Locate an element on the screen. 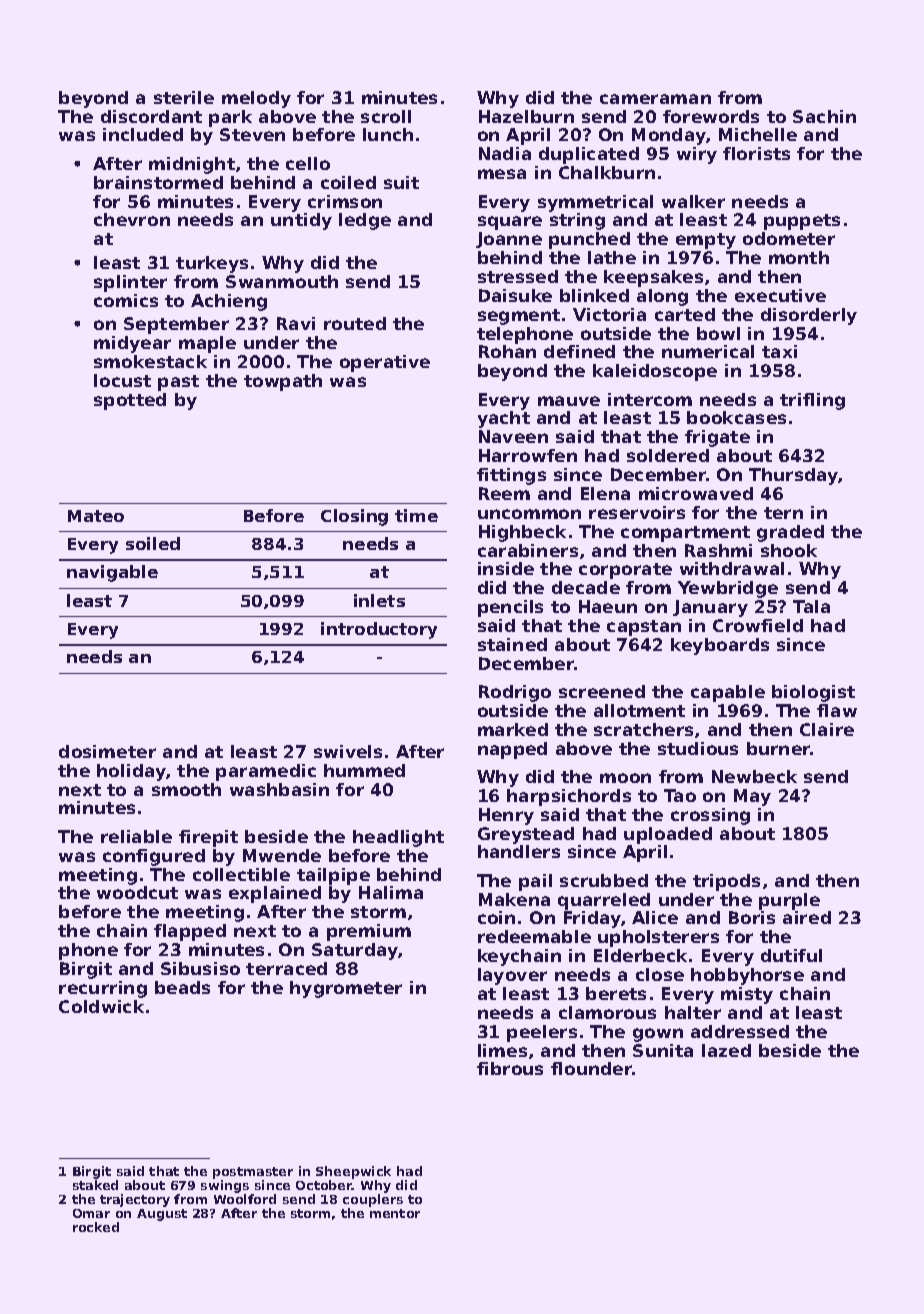  mesa is located at coordinates (502, 174).
